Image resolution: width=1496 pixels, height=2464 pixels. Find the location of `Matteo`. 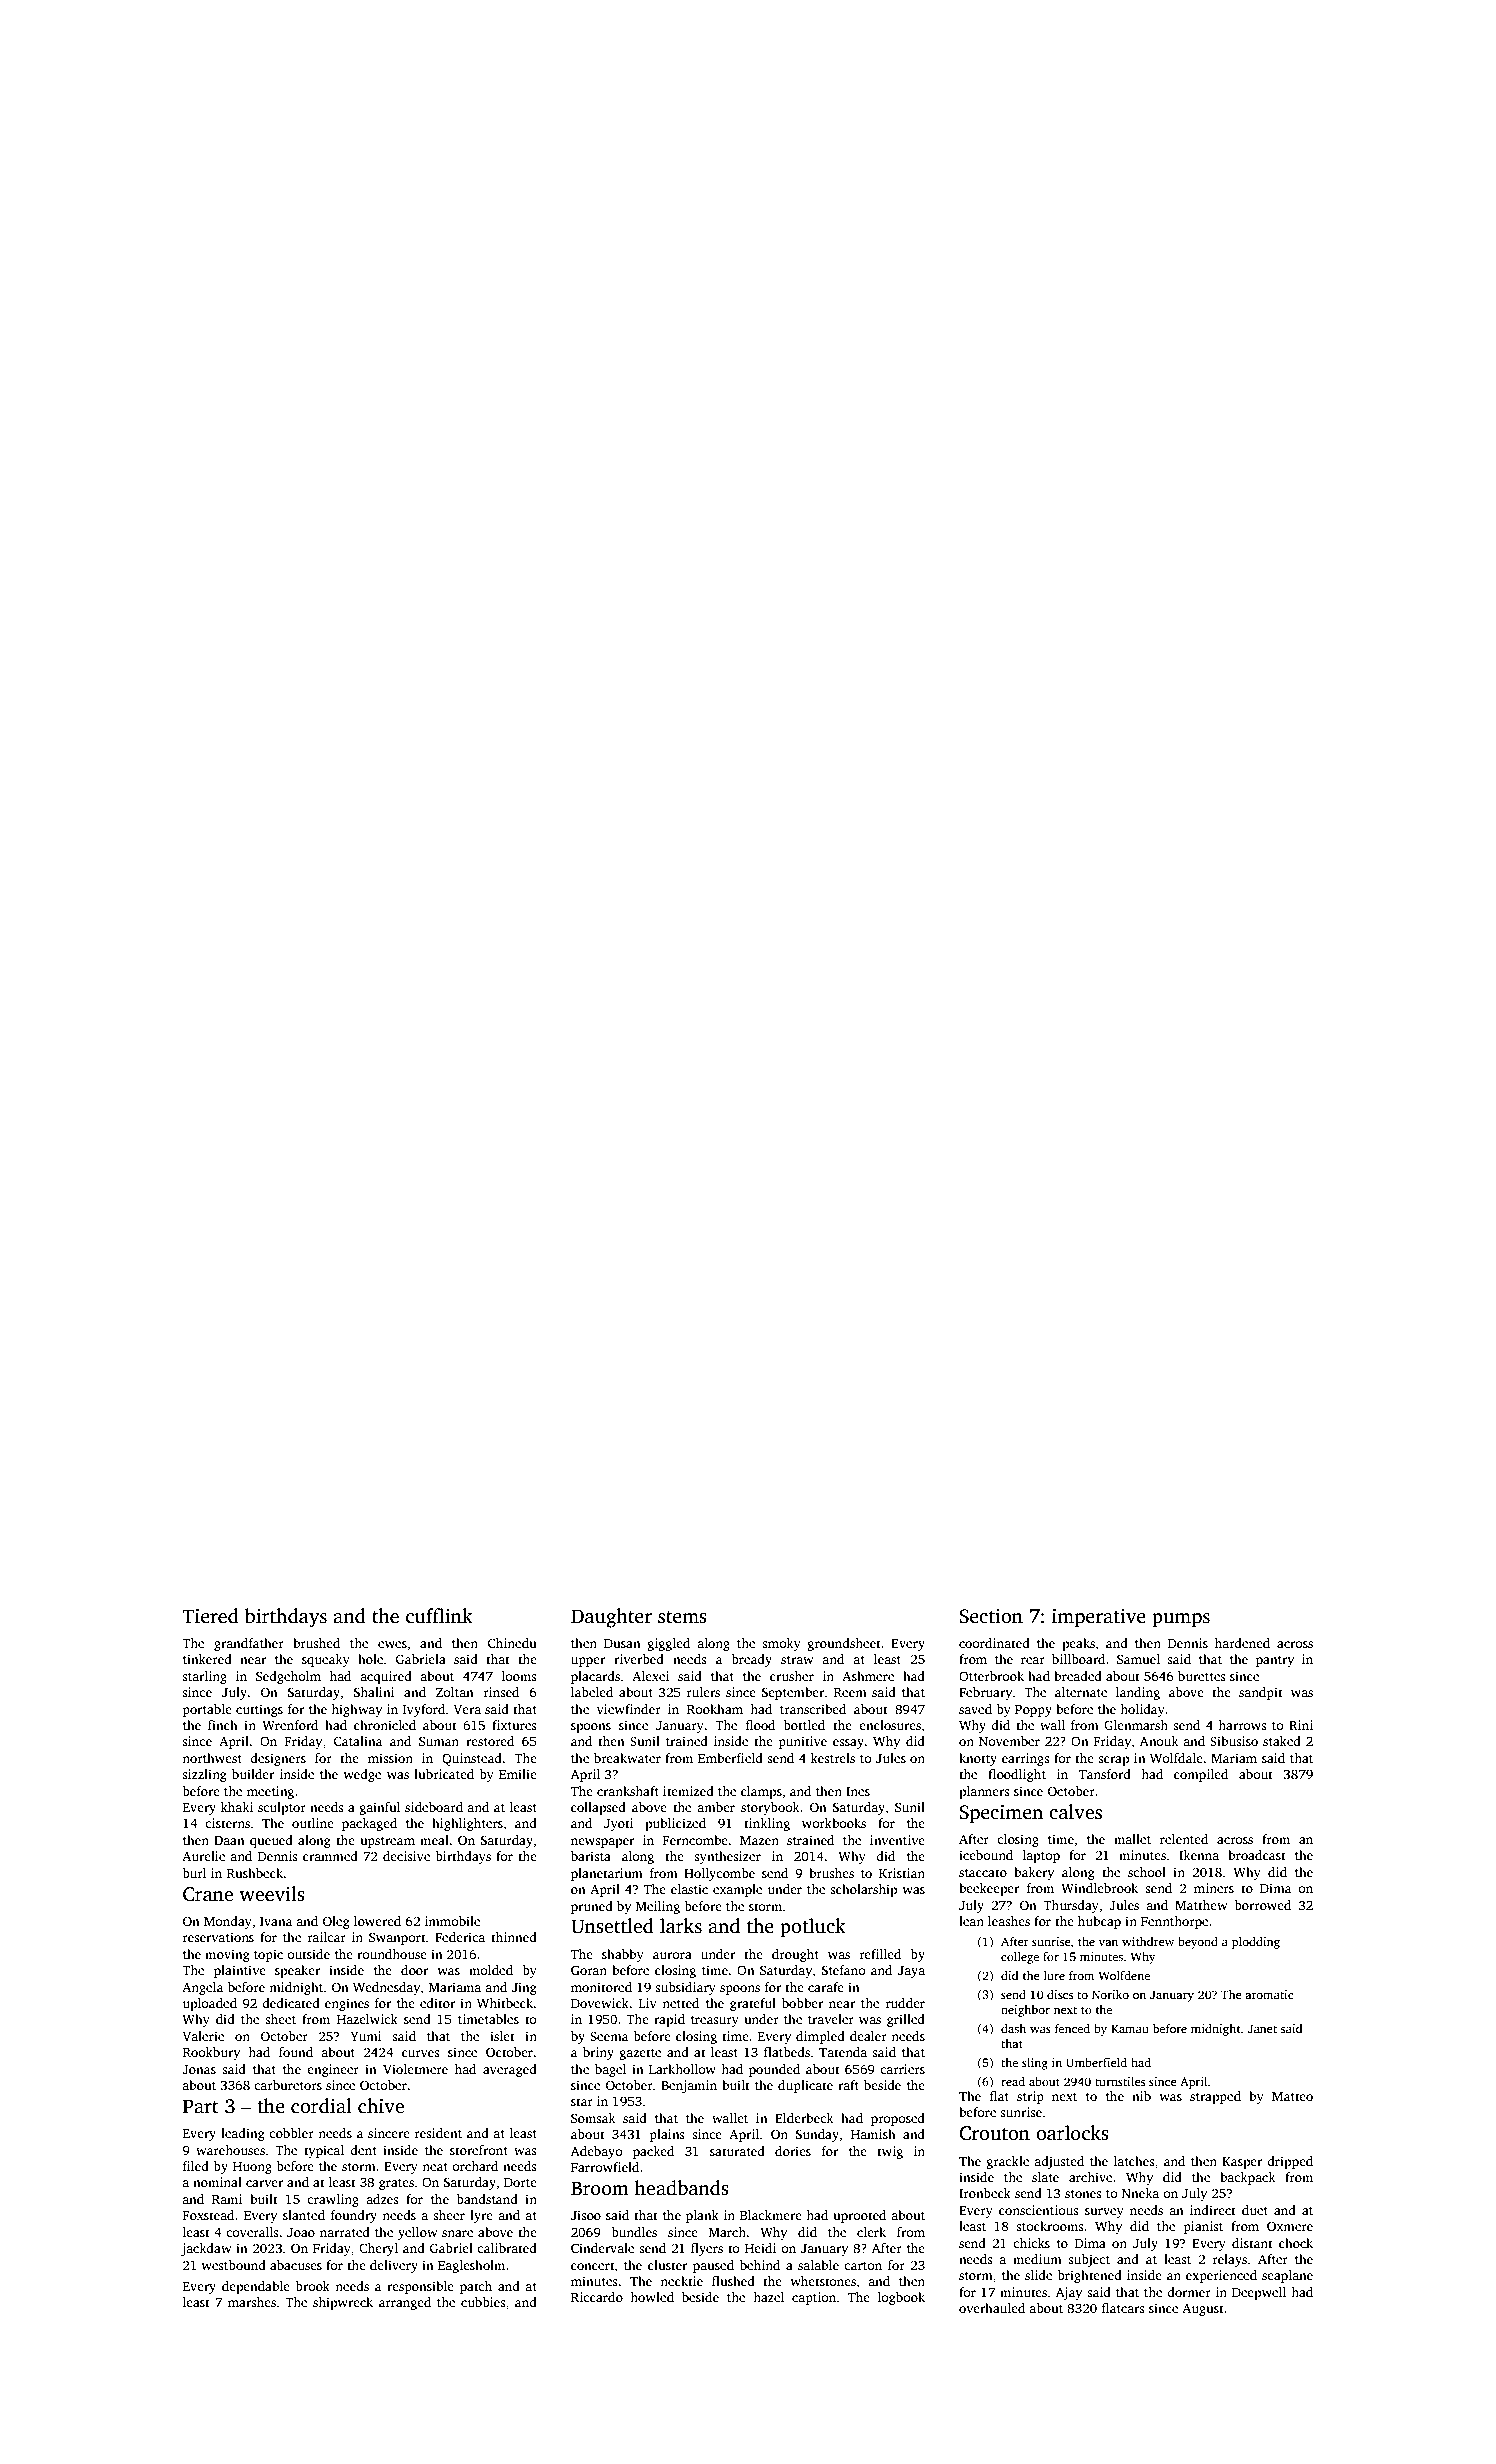

Matteo is located at coordinates (1292, 2096).
